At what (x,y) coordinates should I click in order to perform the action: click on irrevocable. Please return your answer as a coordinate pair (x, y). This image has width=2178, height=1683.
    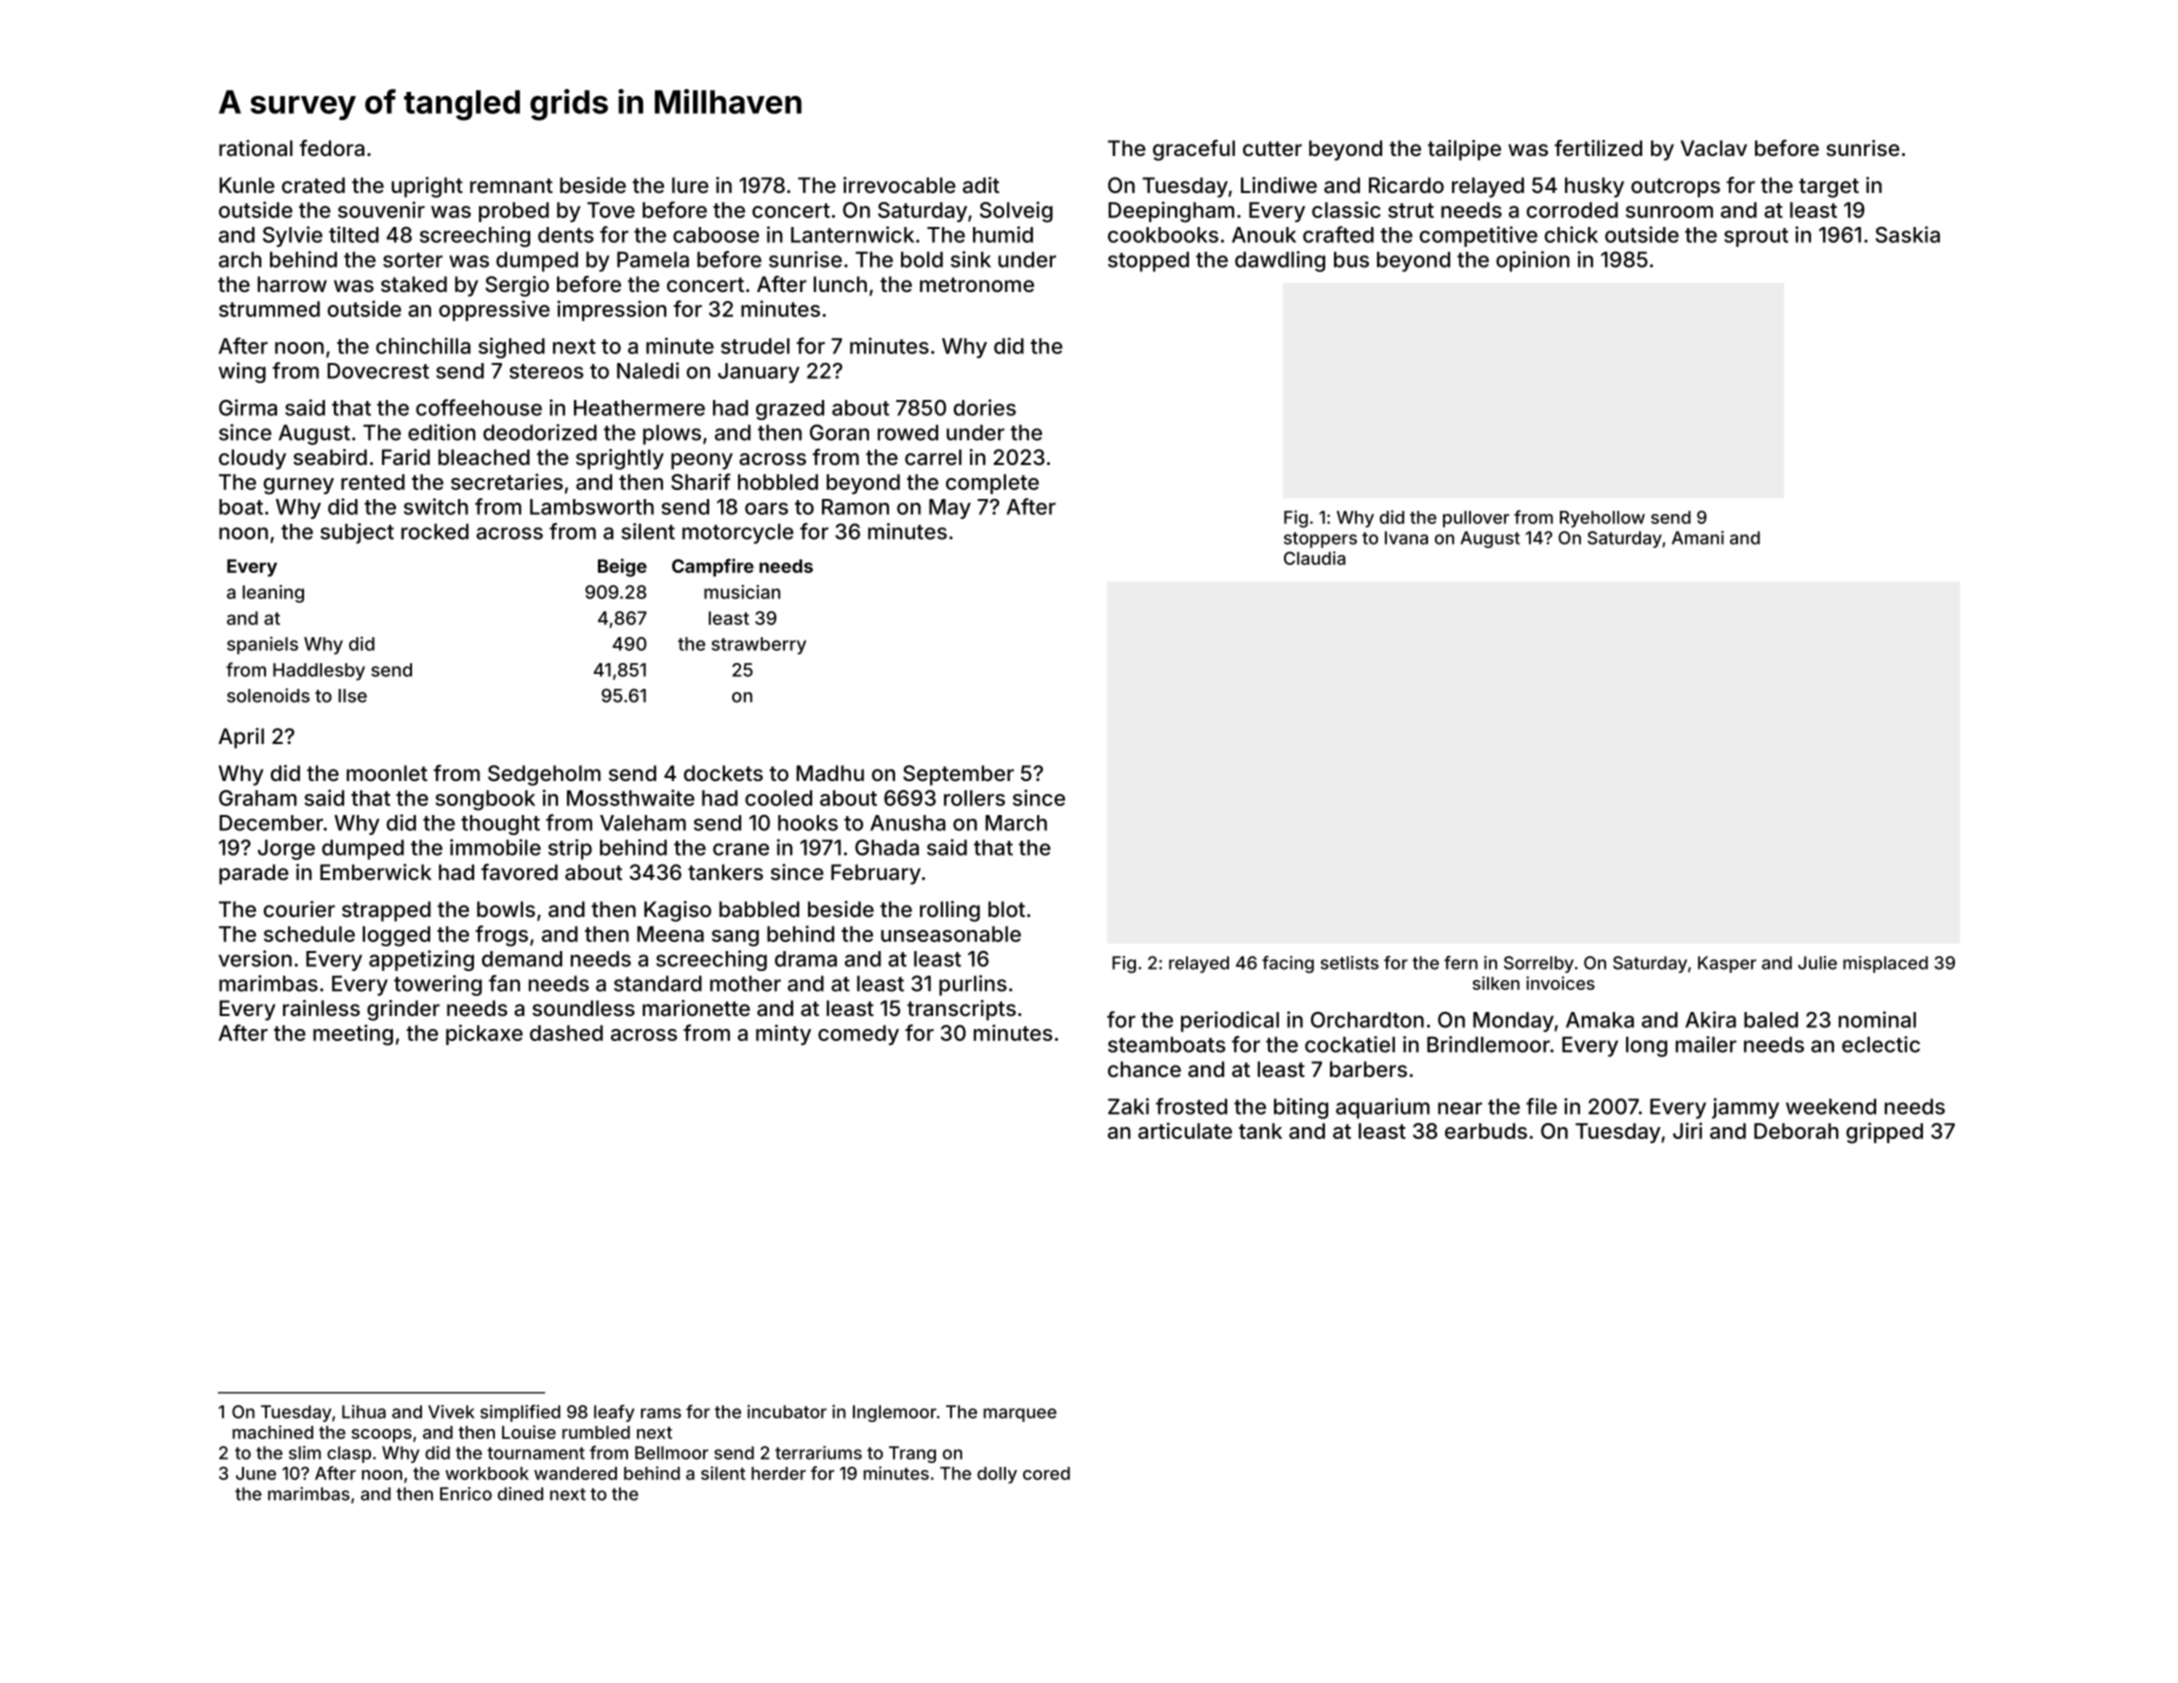
    Looking at the image, I should click on (899, 185).
